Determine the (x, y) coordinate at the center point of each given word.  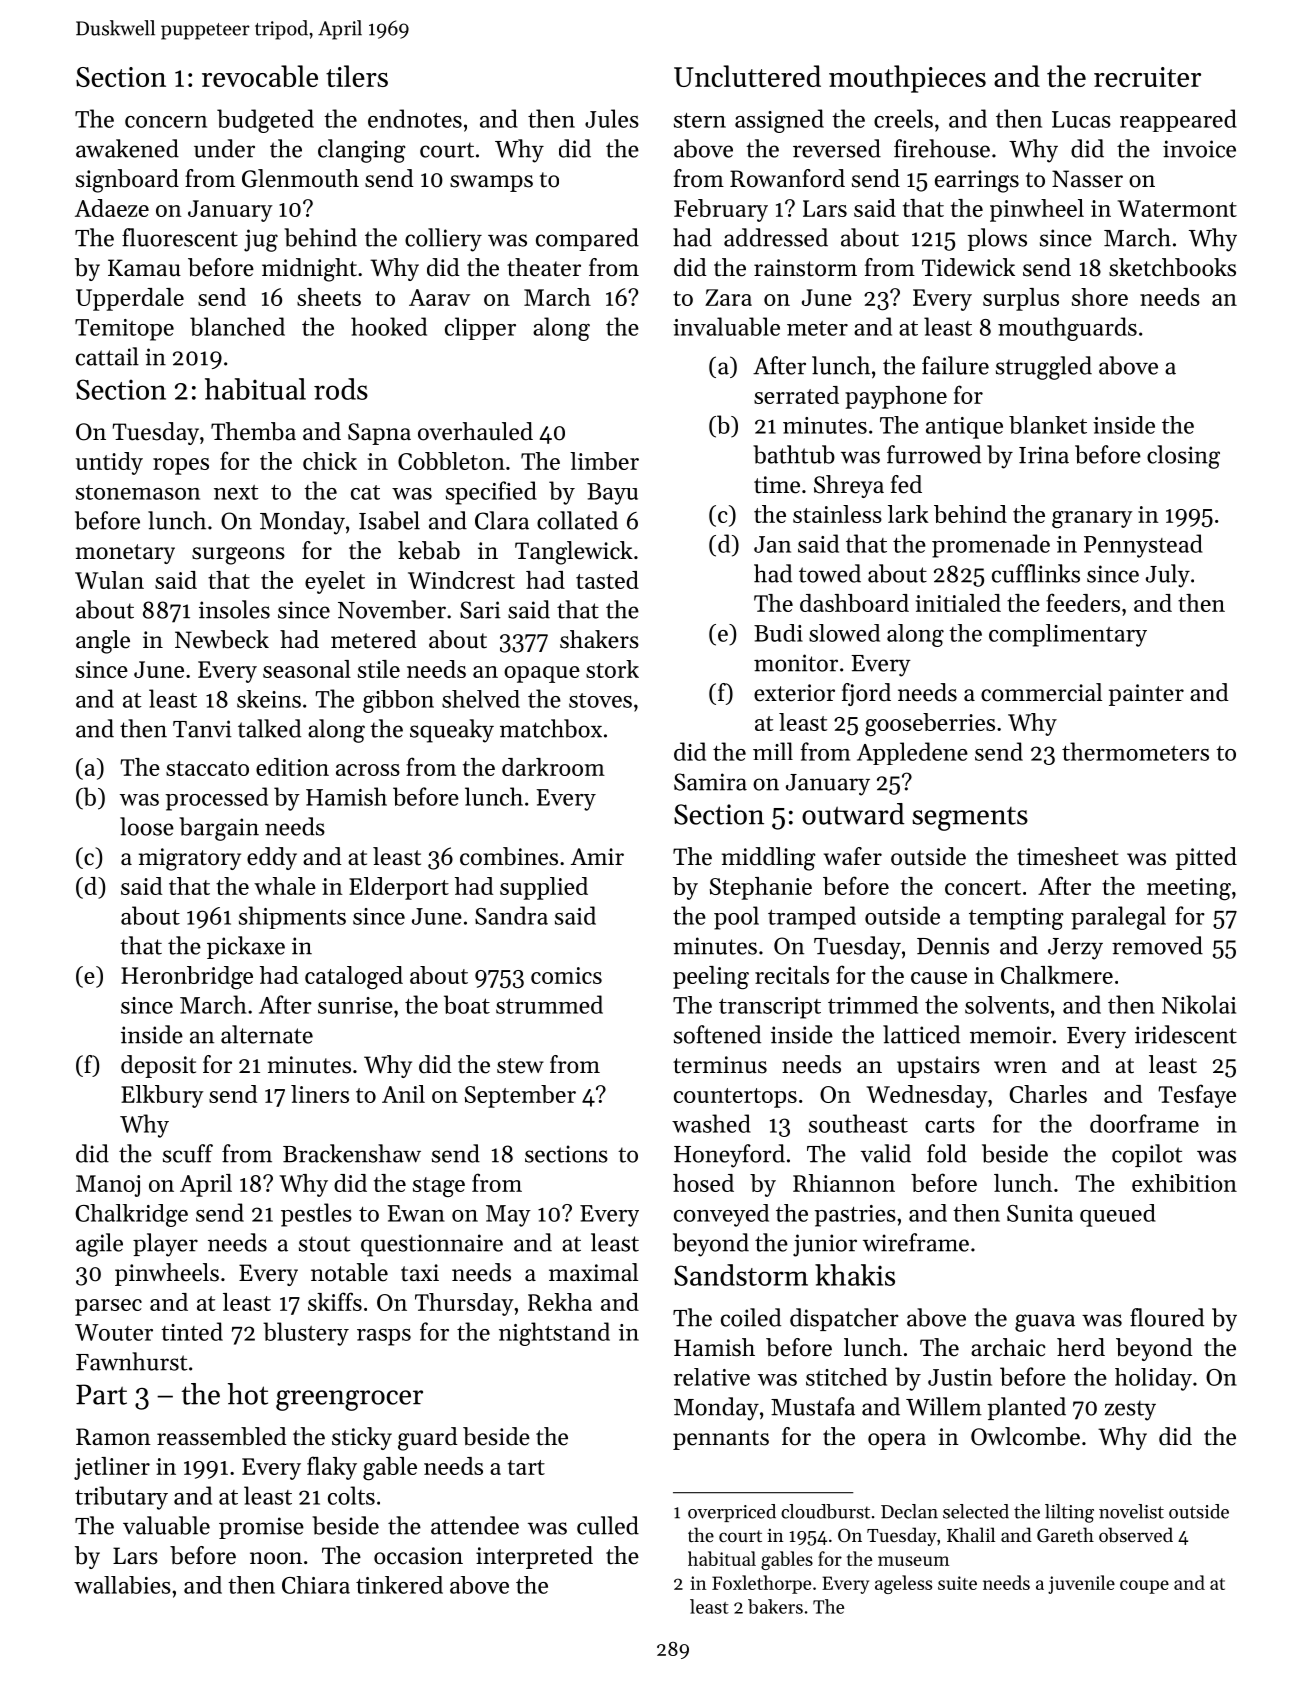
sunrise (355, 1005)
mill (773, 751)
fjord (866, 694)
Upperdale (130, 299)
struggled (1044, 368)
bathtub (794, 454)
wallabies (122, 1585)
